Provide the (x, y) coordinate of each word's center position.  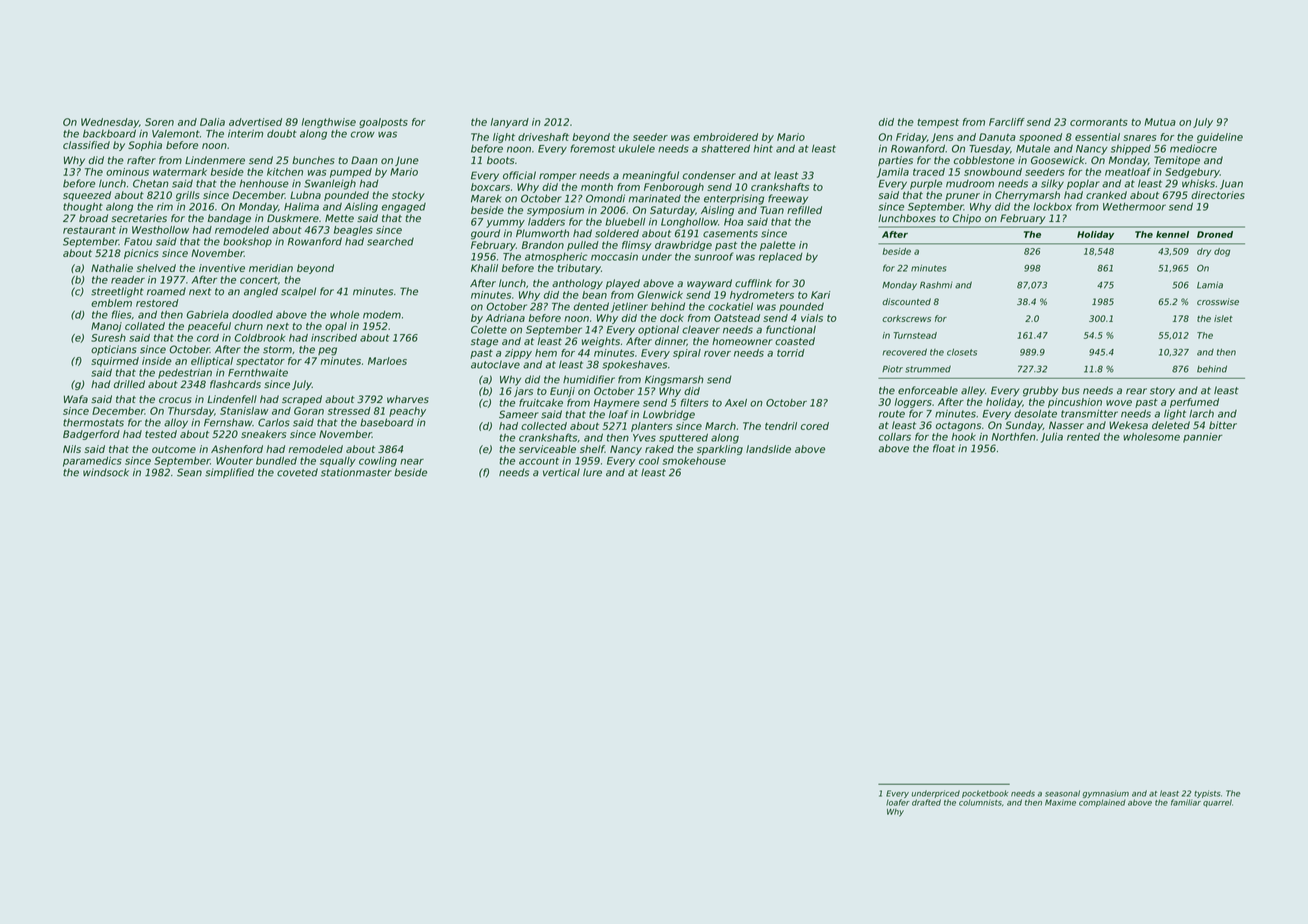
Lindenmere (215, 160)
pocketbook (985, 794)
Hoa (733, 222)
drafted (926, 802)
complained (1102, 803)
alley (973, 391)
